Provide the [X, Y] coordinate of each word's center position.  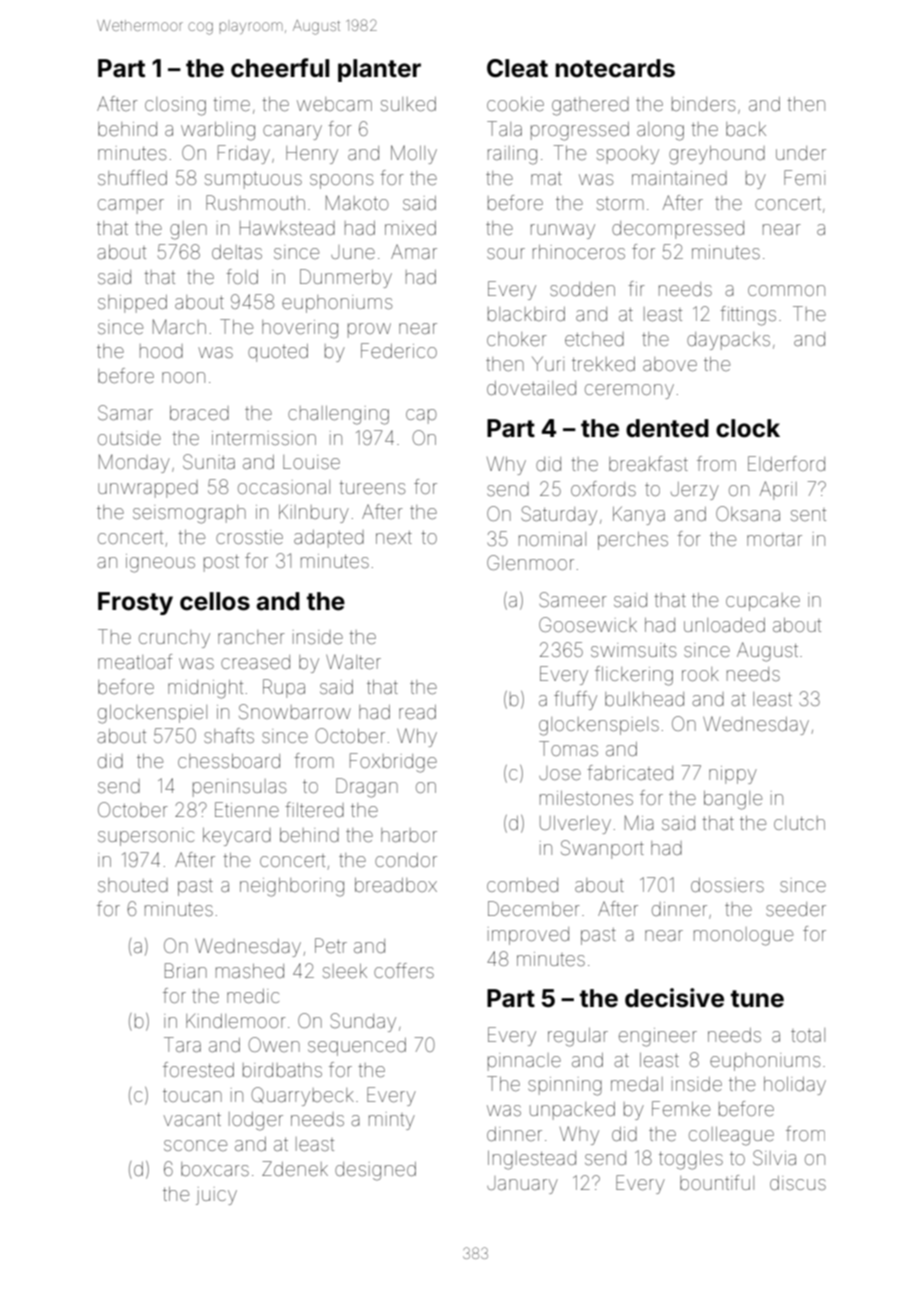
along [660, 131]
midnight [205, 689]
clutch [799, 823]
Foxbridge [393, 763]
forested [198, 1069]
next [394, 537]
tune [757, 999]
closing [175, 106]
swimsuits [633, 650]
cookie [515, 104]
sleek [345, 971]
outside [129, 438]
